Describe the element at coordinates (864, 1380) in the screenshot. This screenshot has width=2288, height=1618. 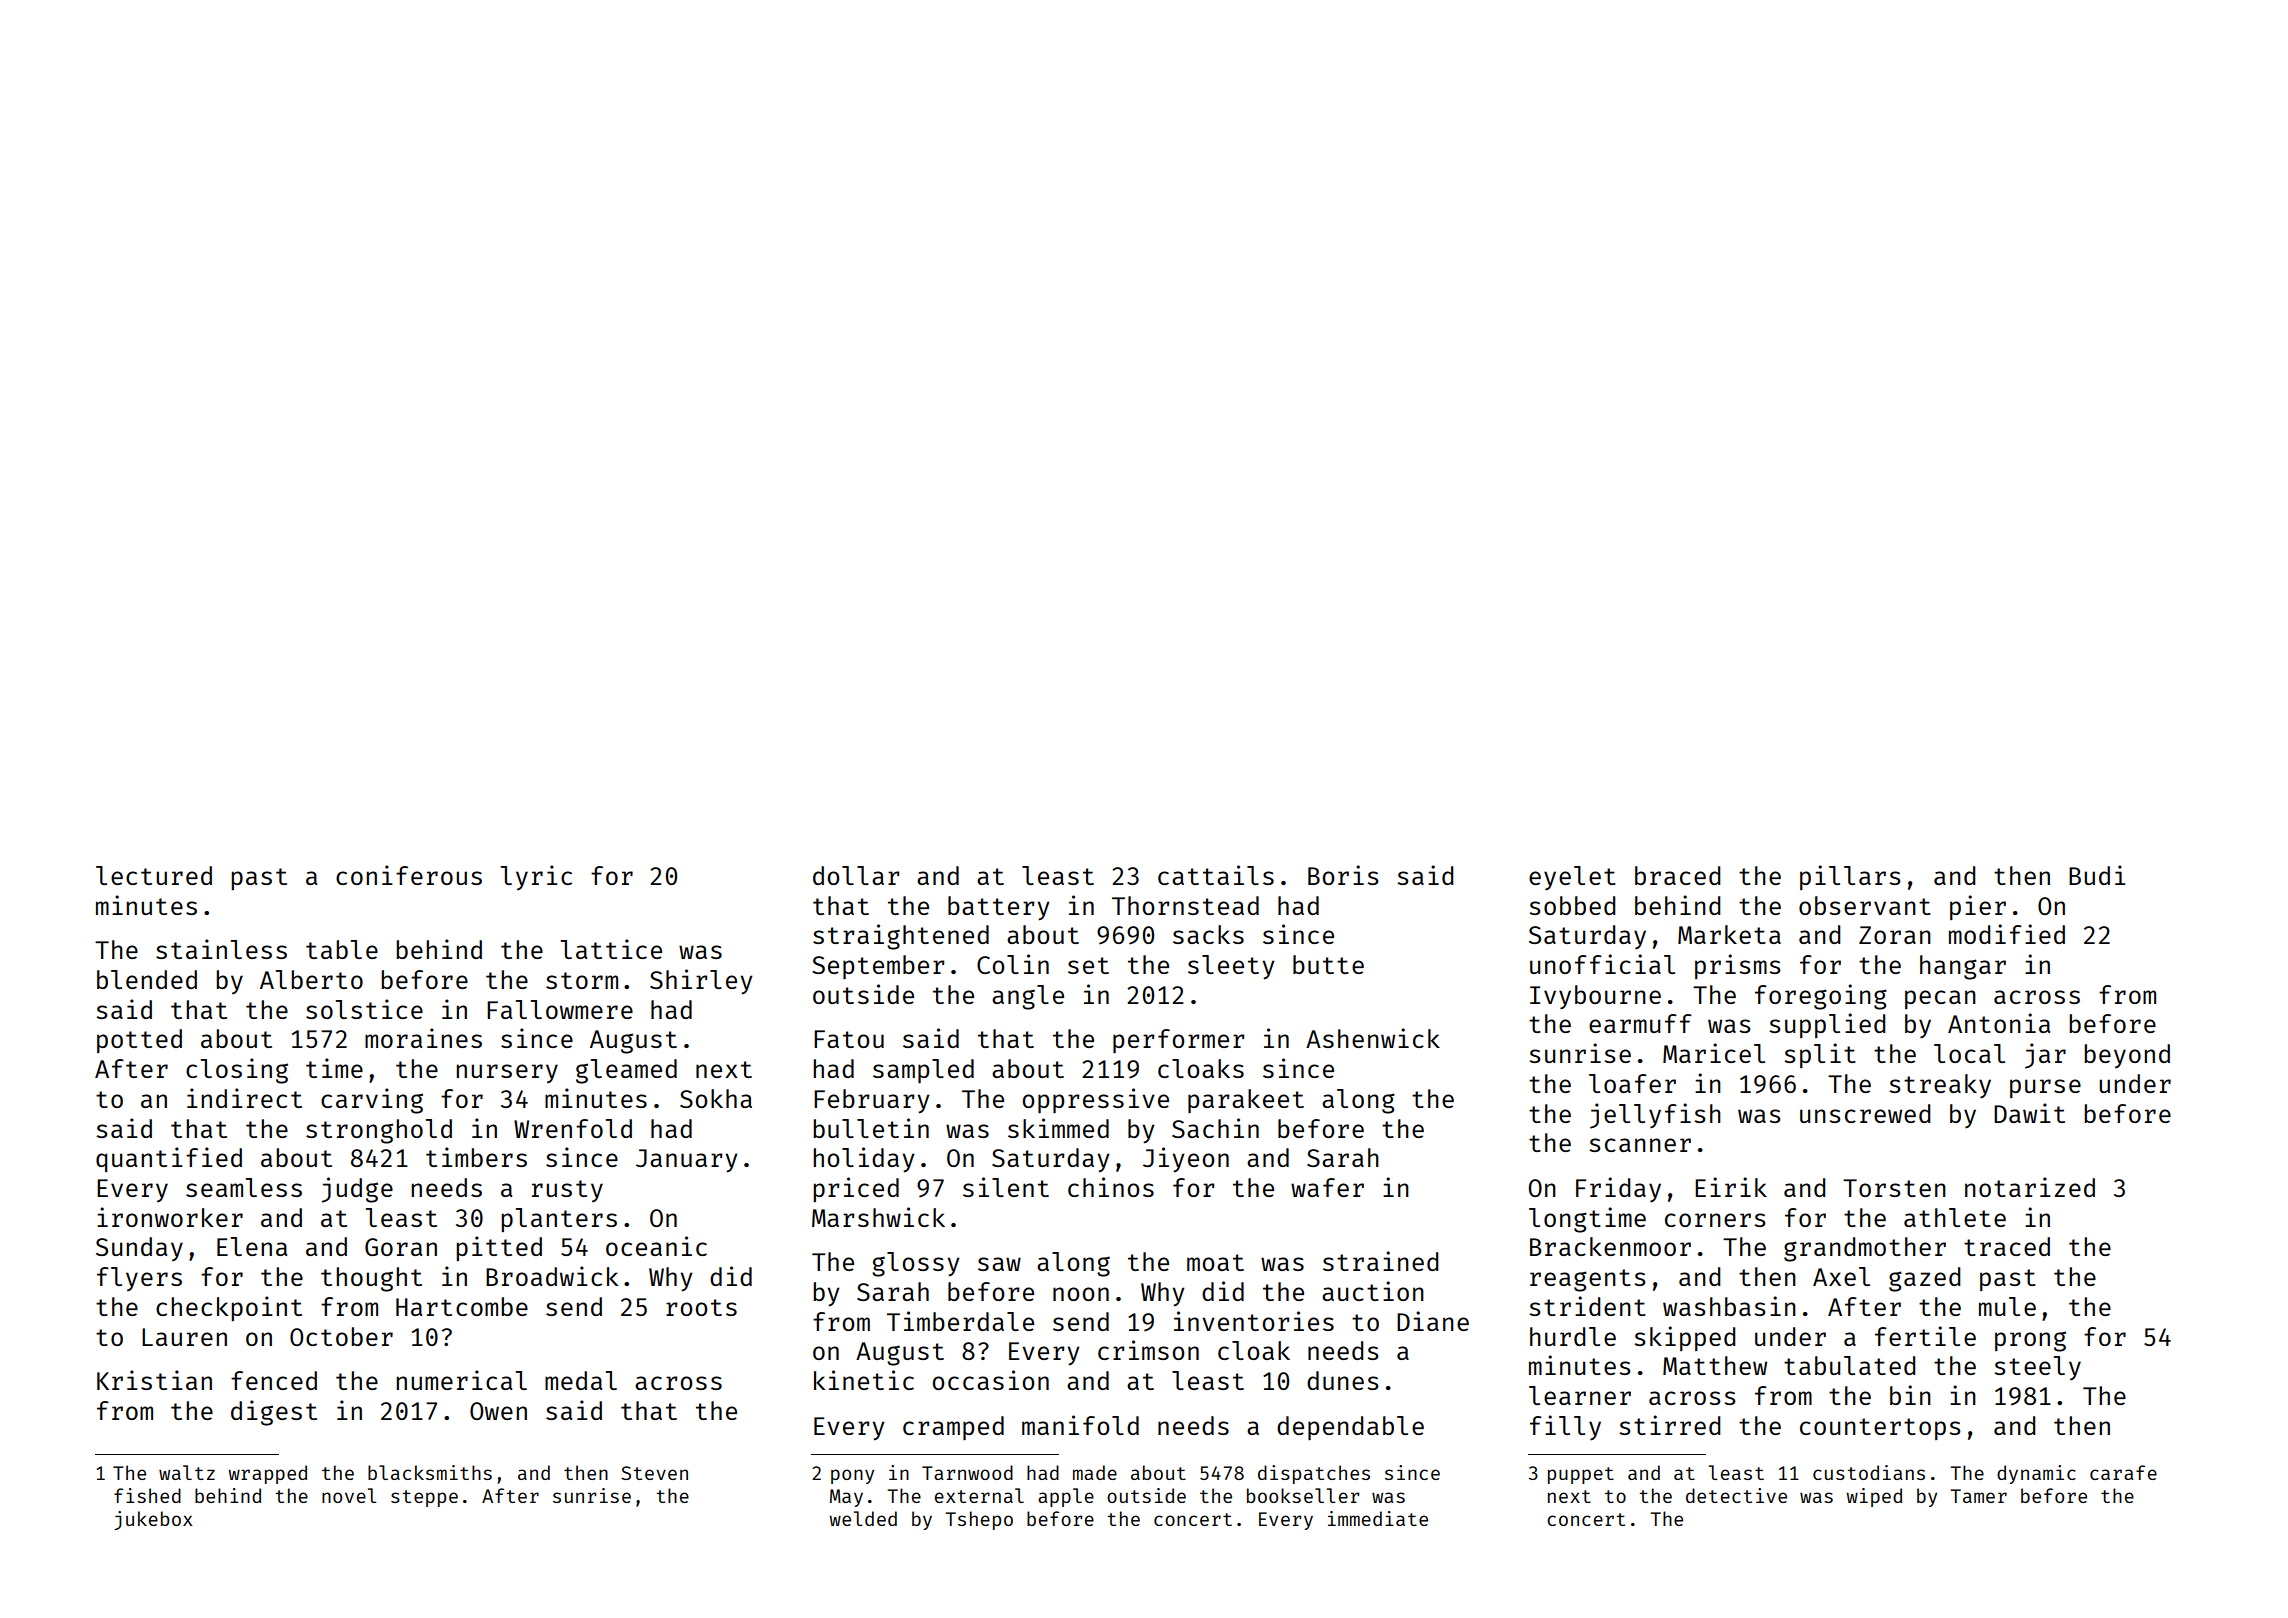
I see `kinetic` at that location.
